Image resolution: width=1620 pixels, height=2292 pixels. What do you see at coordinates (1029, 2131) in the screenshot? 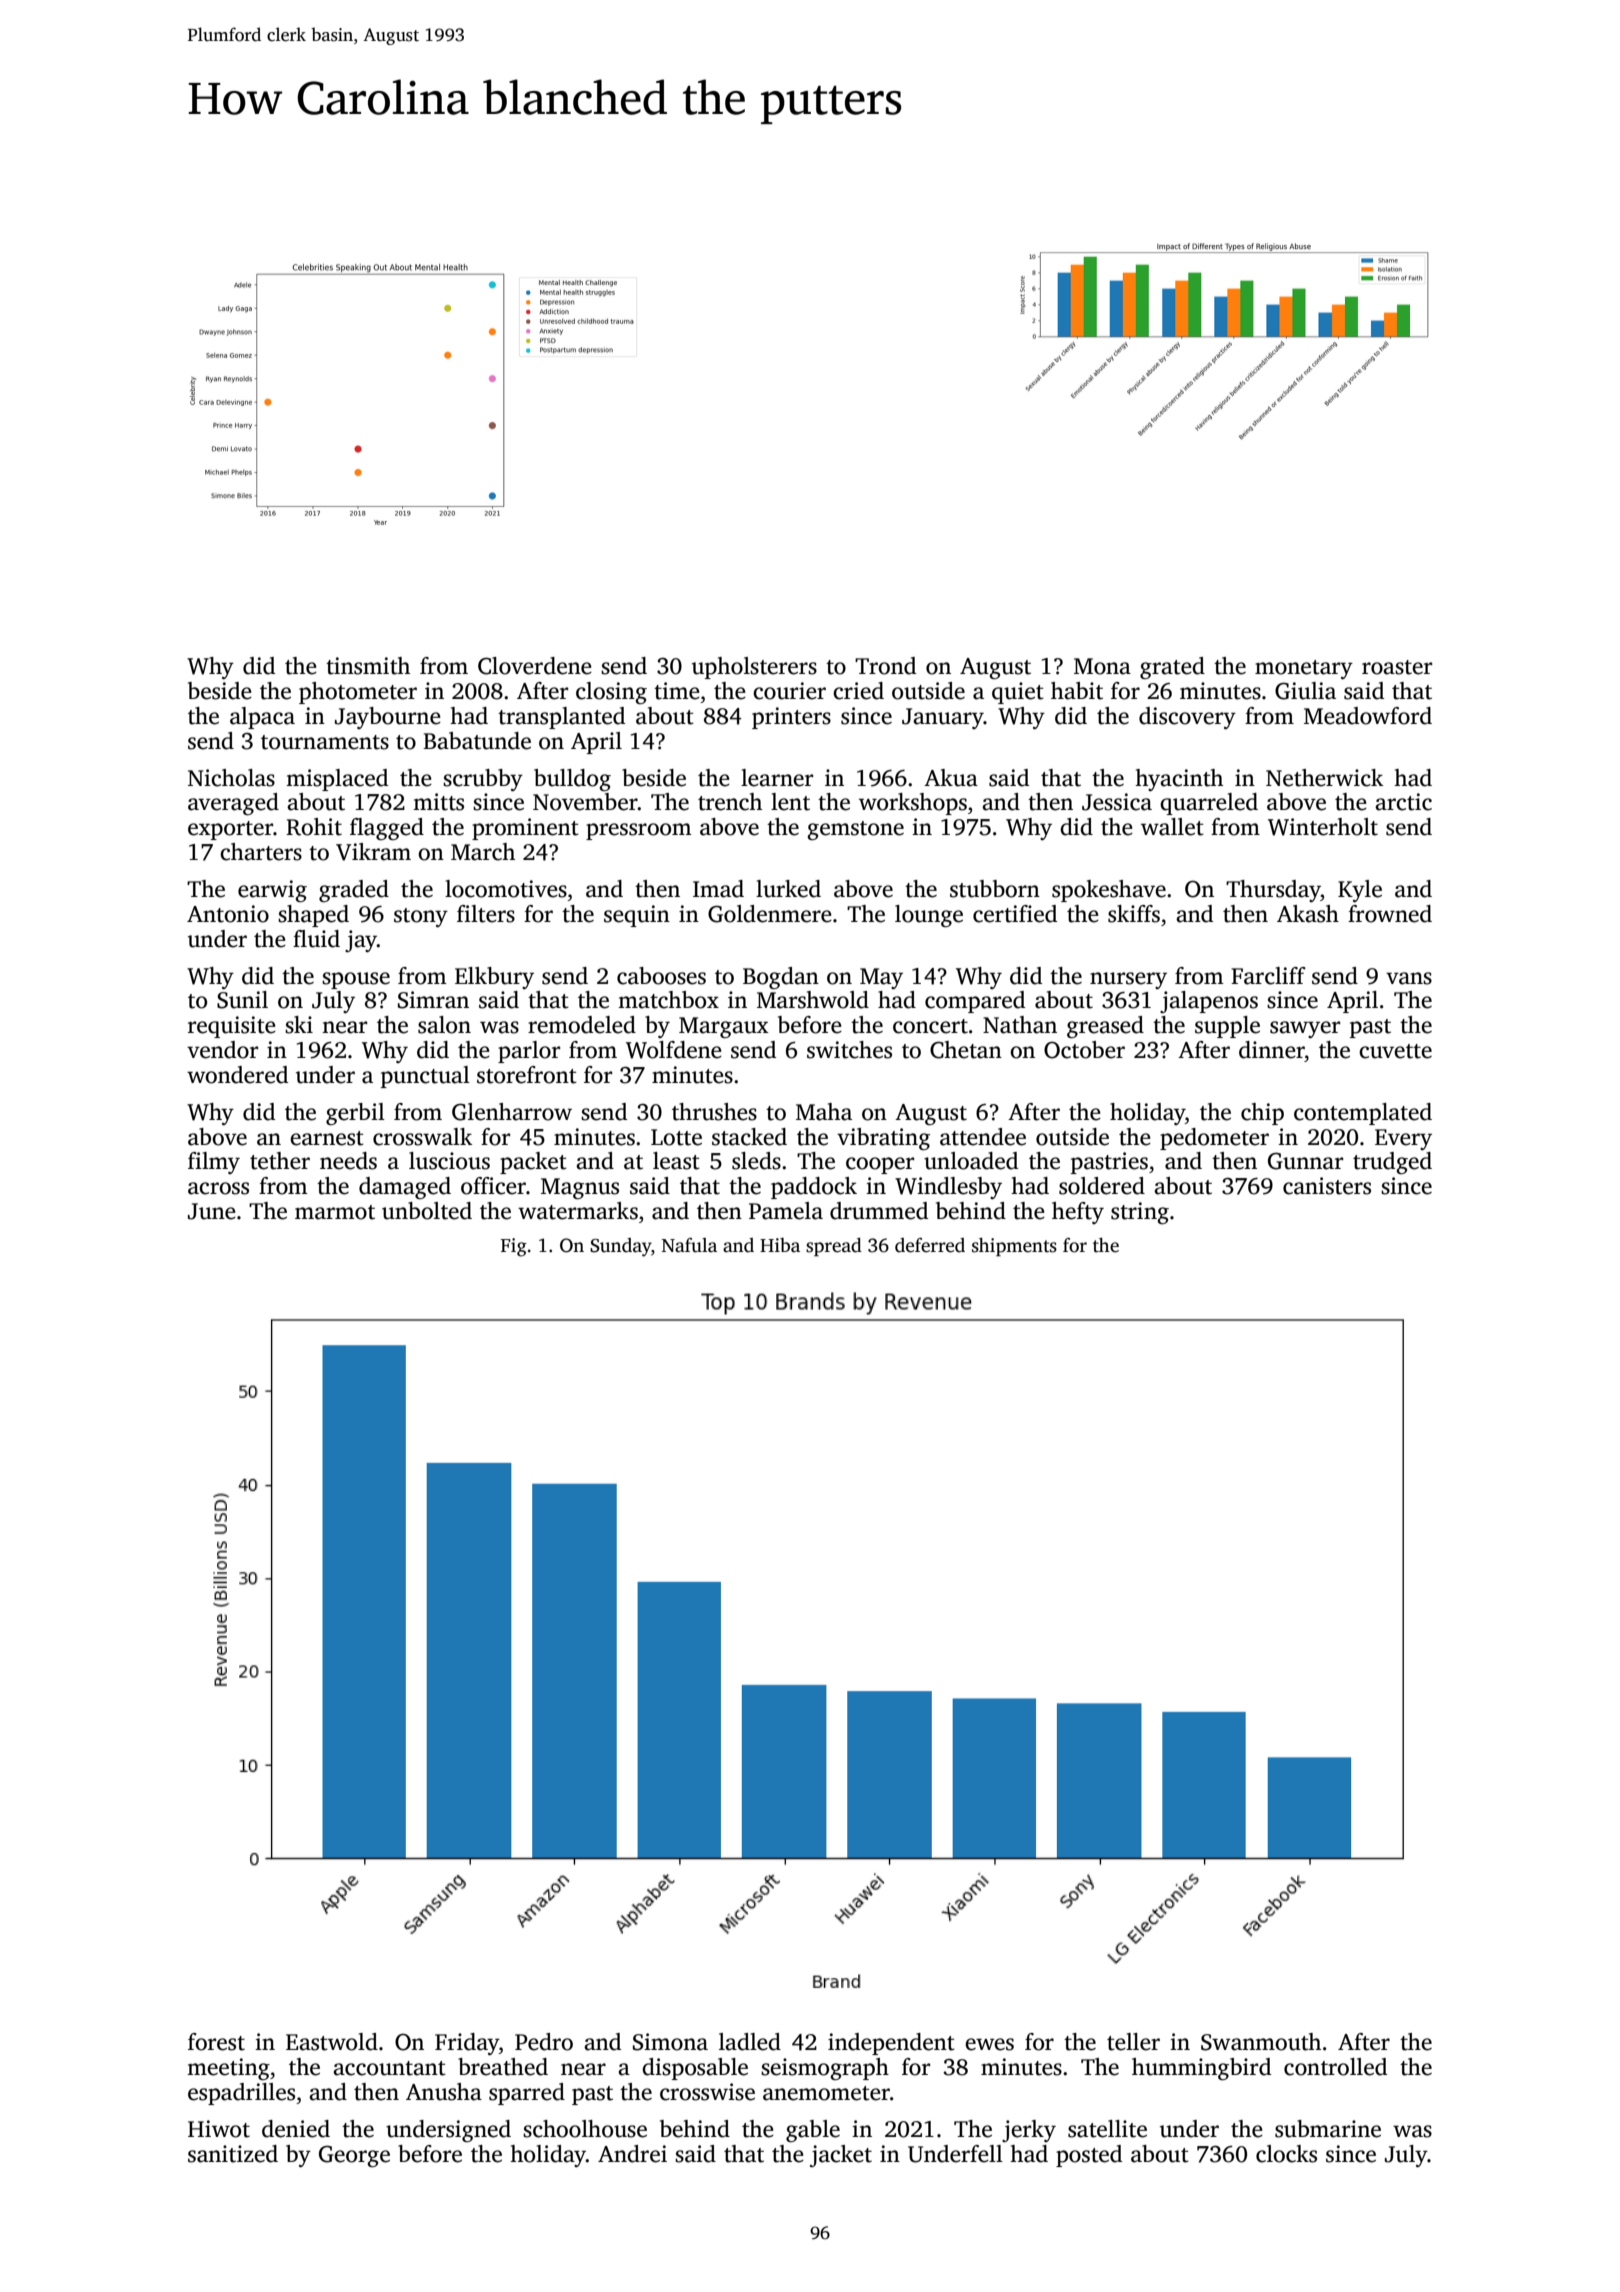
I see `jerky` at bounding box center [1029, 2131].
